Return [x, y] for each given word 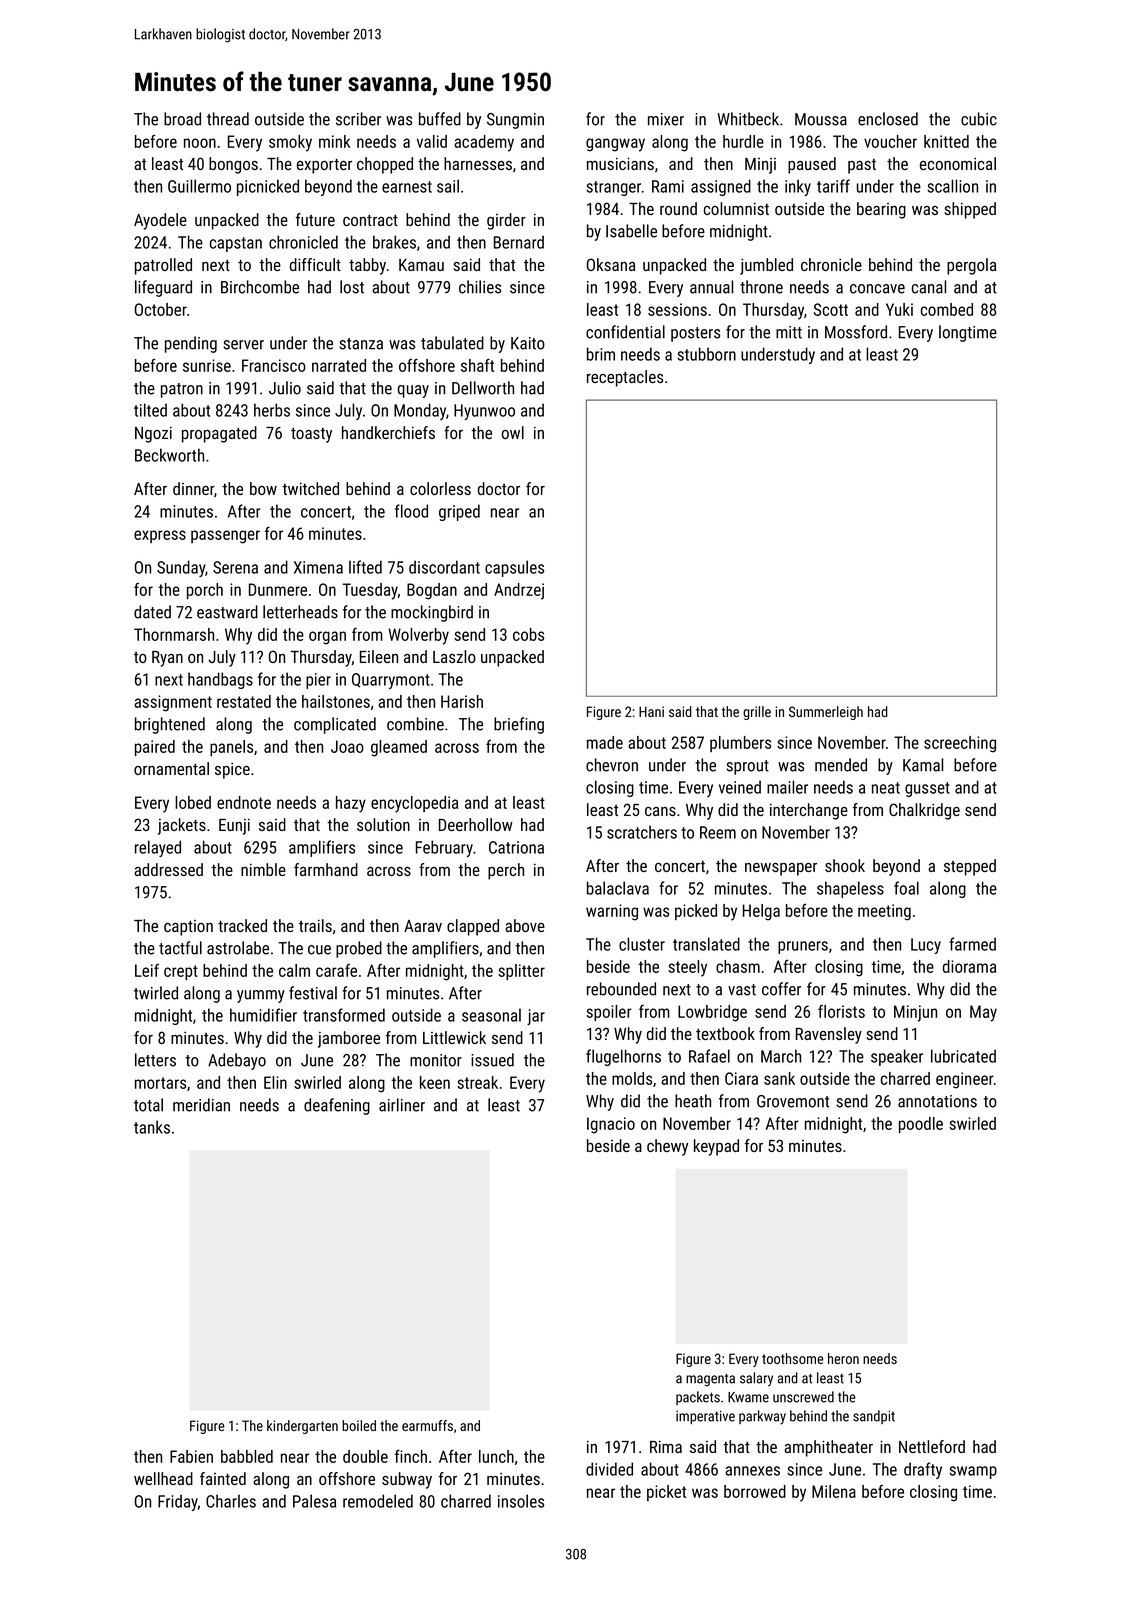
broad [182, 119]
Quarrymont [391, 681]
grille [757, 713]
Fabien [191, 1456]
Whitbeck [748, 119]
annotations [937, 1101]
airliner [402, 1105]
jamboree [349, 1039]
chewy [667, 1147]
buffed [440, 119]
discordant [444, 567]
